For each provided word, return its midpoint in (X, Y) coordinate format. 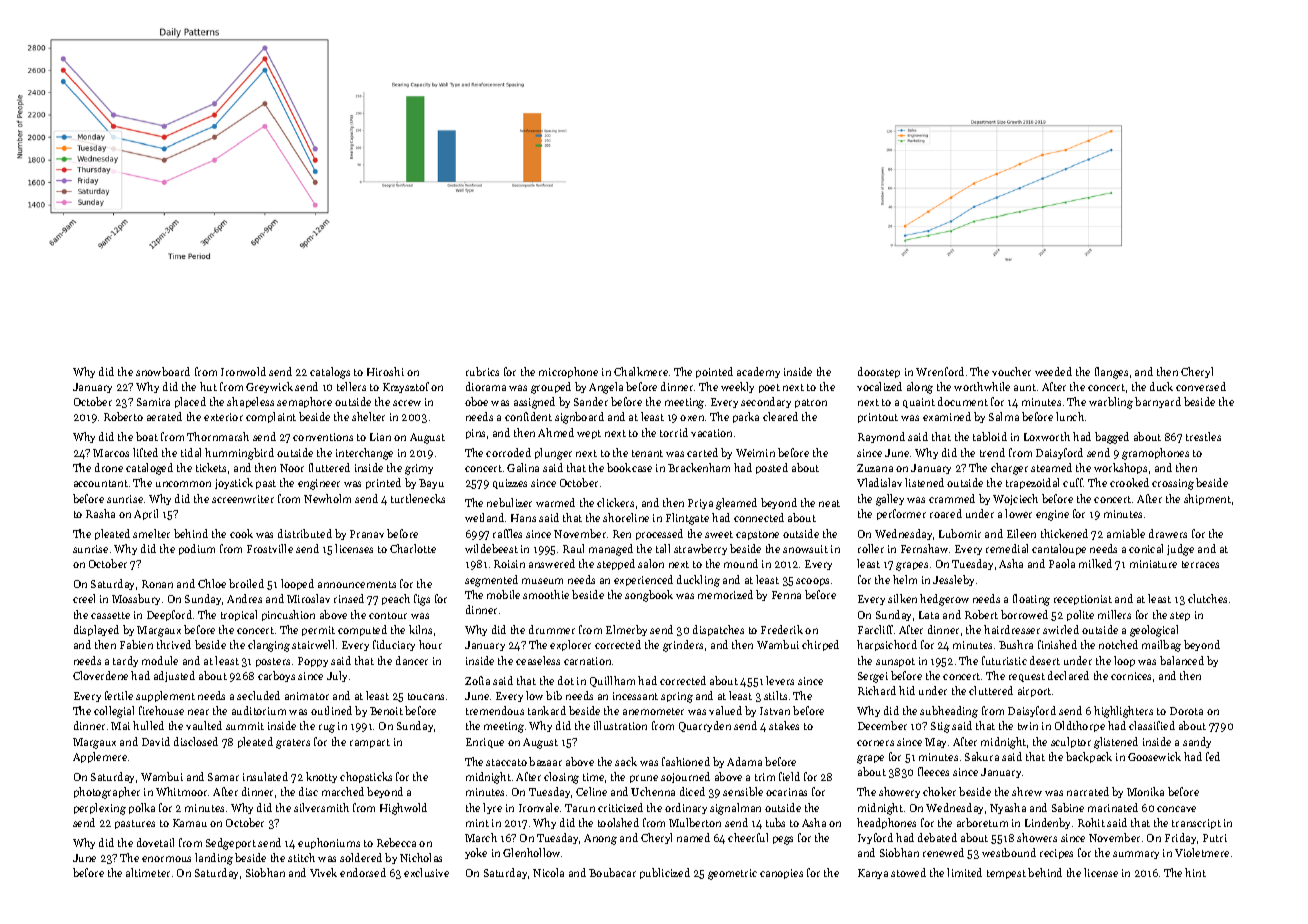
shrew (1027, 791)
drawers (1168, 533)
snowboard (163, 371)
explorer (570, 645)
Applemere (100, 757)
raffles (507, 533)
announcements (357, 584)
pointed (714, 372)
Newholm (327, 498)
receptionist (1083, 600)
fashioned (686, 761)
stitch (301, 857)
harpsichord (887, 645)
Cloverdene (100, 675)
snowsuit (805, 549)
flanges (1111, 373)
